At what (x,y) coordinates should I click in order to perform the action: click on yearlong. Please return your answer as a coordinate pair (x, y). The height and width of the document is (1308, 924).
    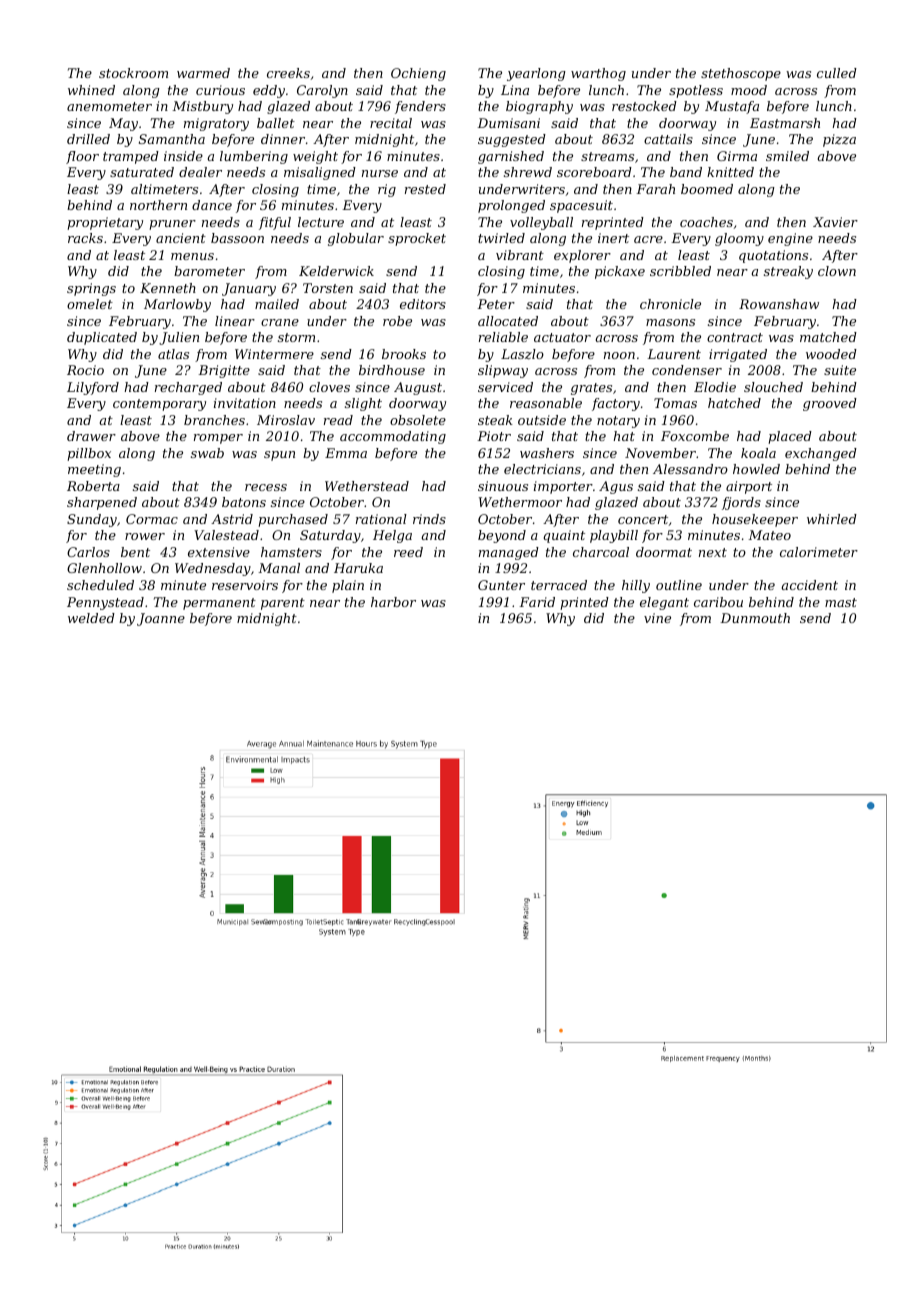
    Looking at the image, I should click on (536, 74).
